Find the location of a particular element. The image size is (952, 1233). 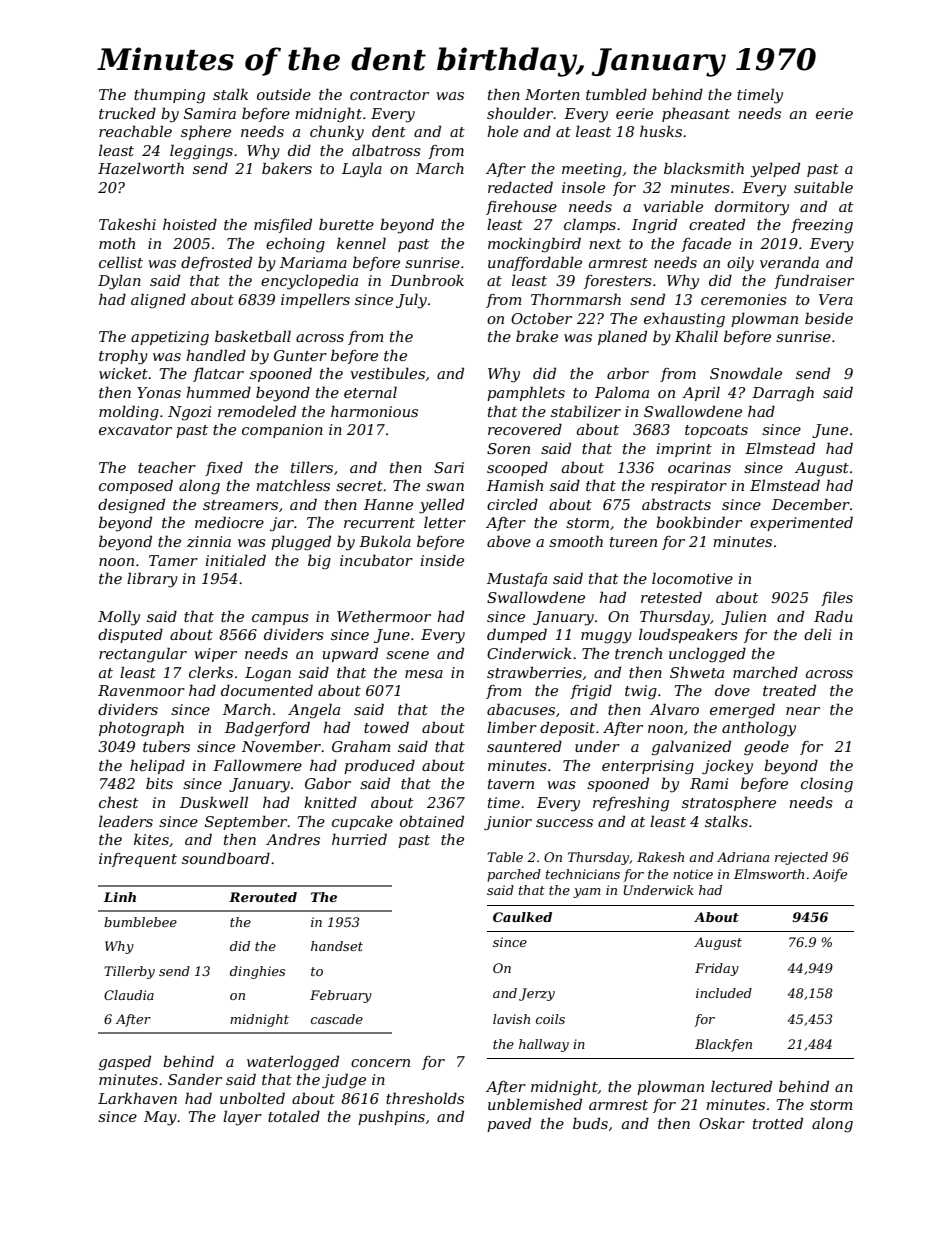

ceremonies is located at coordinates (744, 299).
